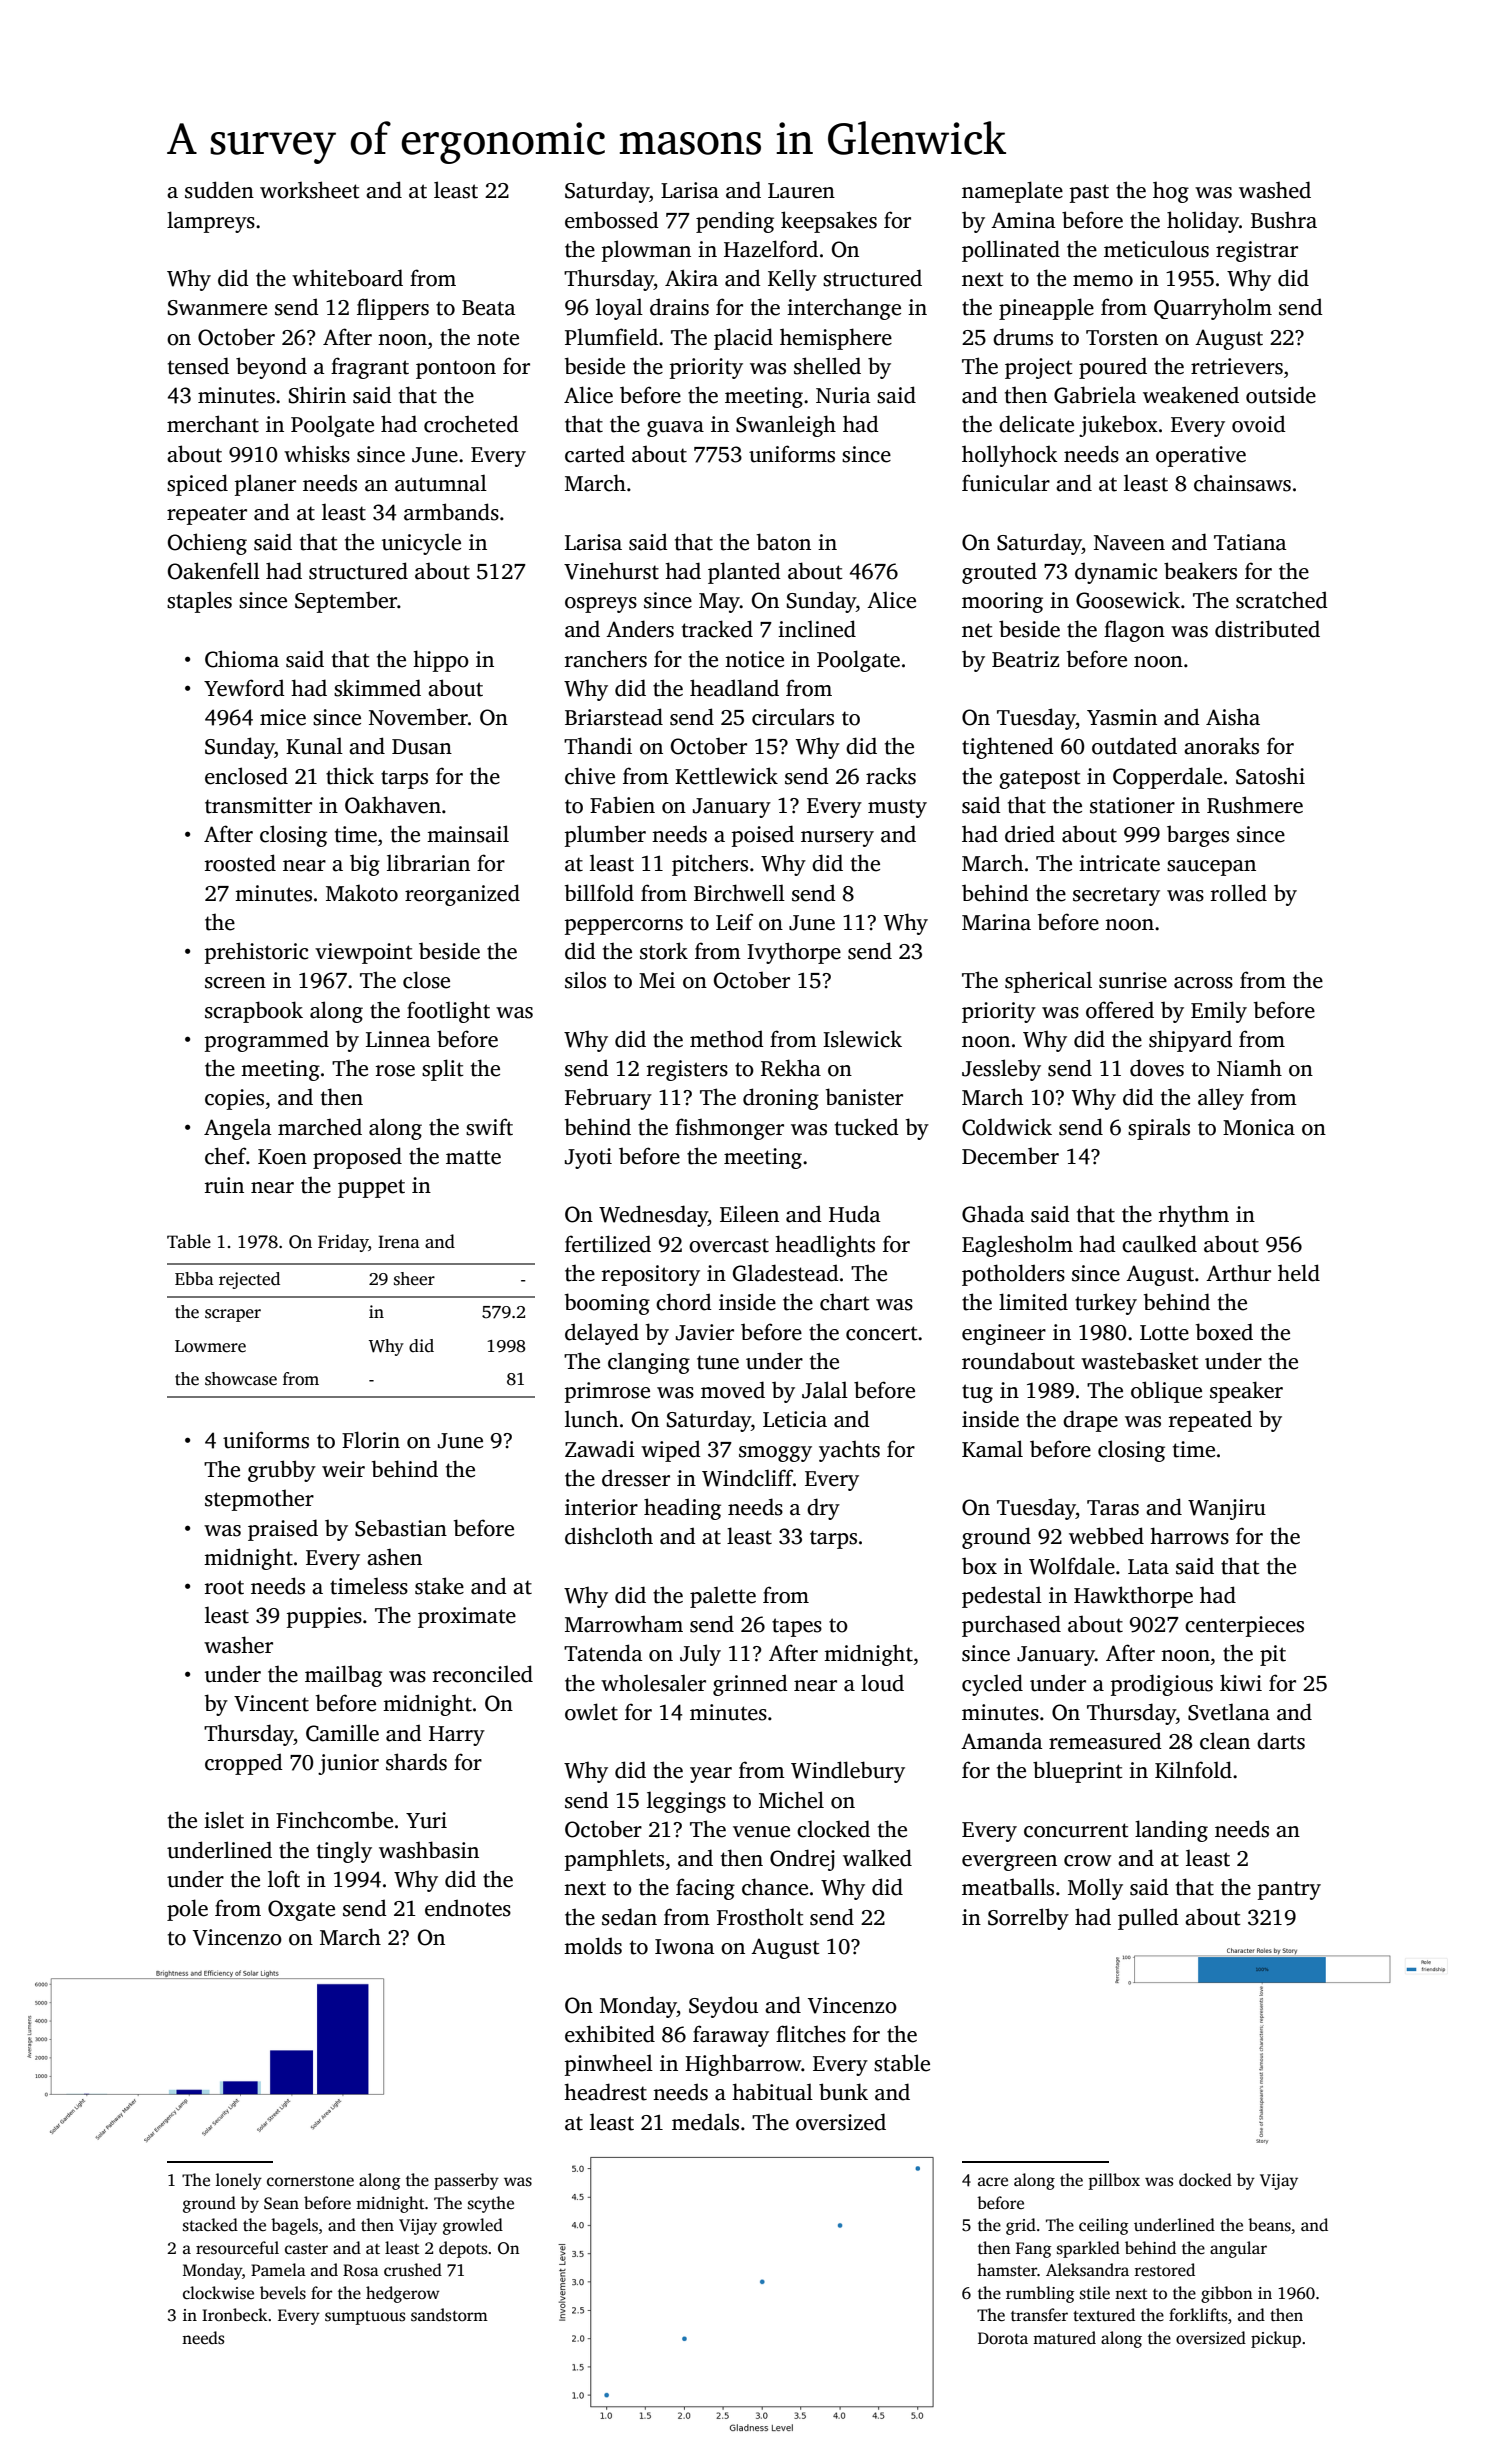  Describe the element at coordinates (282, 1157) in the screenshot. I see `Koen` at that location.
